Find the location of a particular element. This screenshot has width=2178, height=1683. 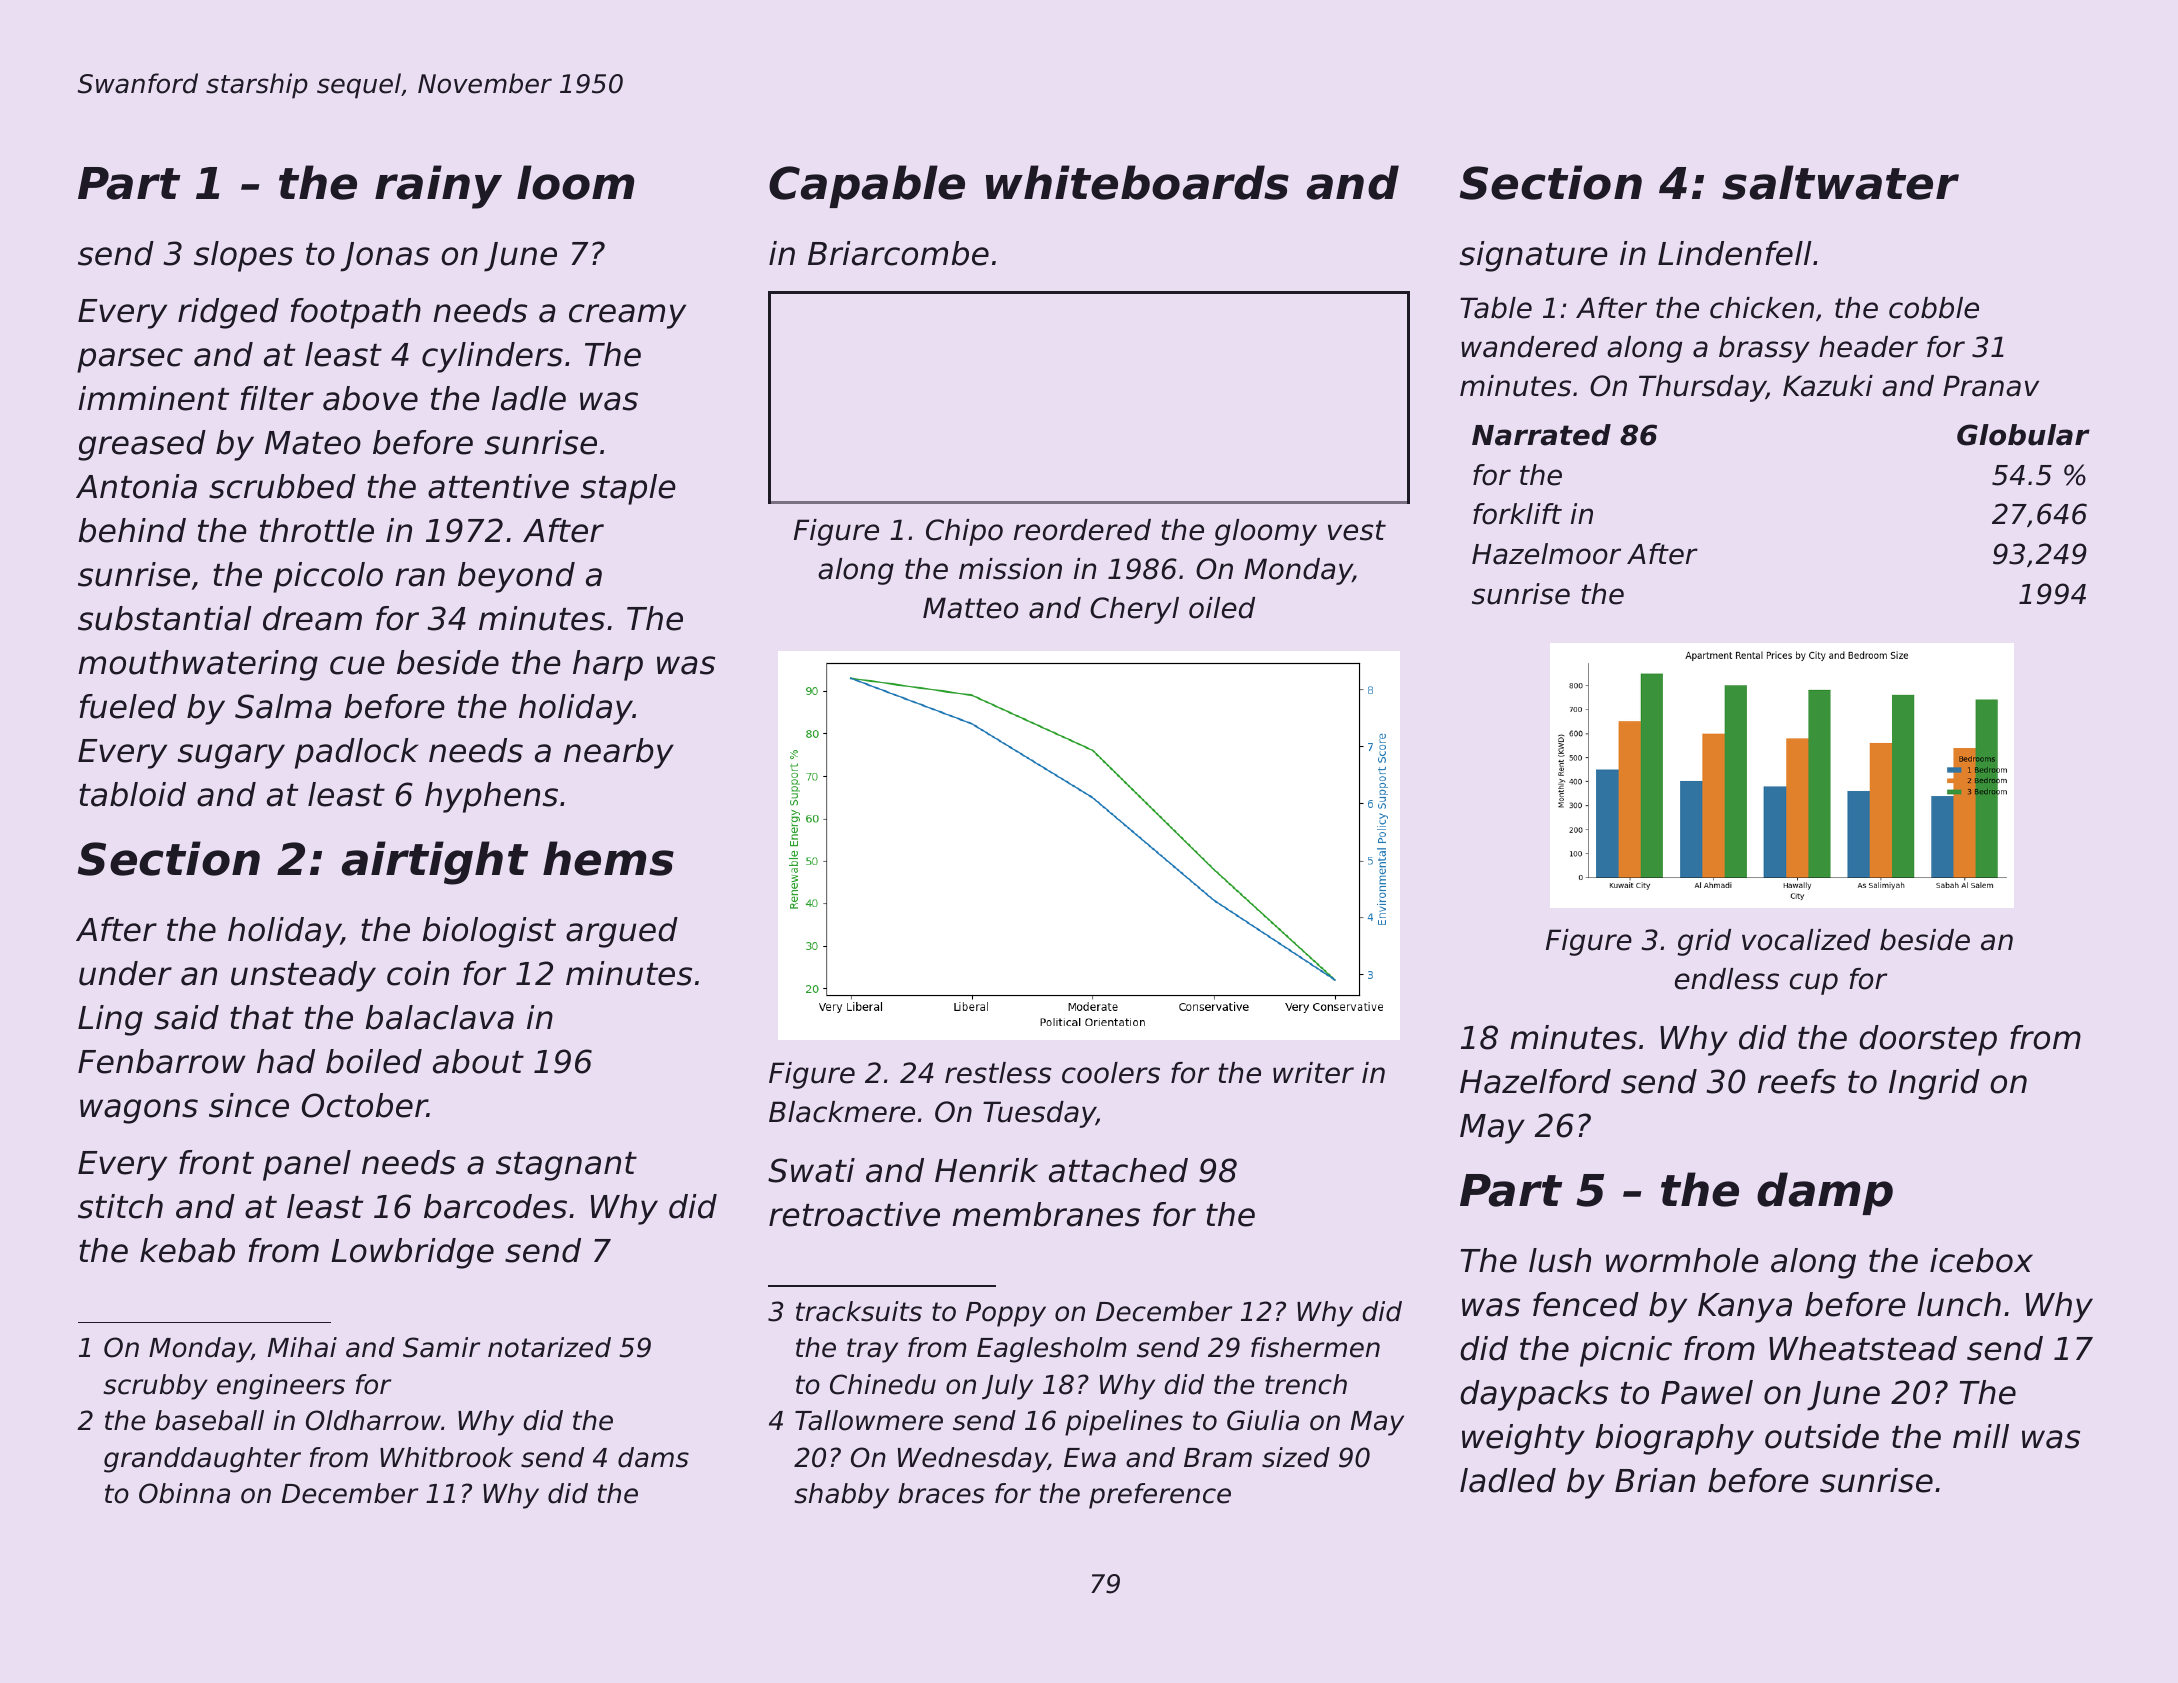

Narrated is located at coordinates (1541, 435).
